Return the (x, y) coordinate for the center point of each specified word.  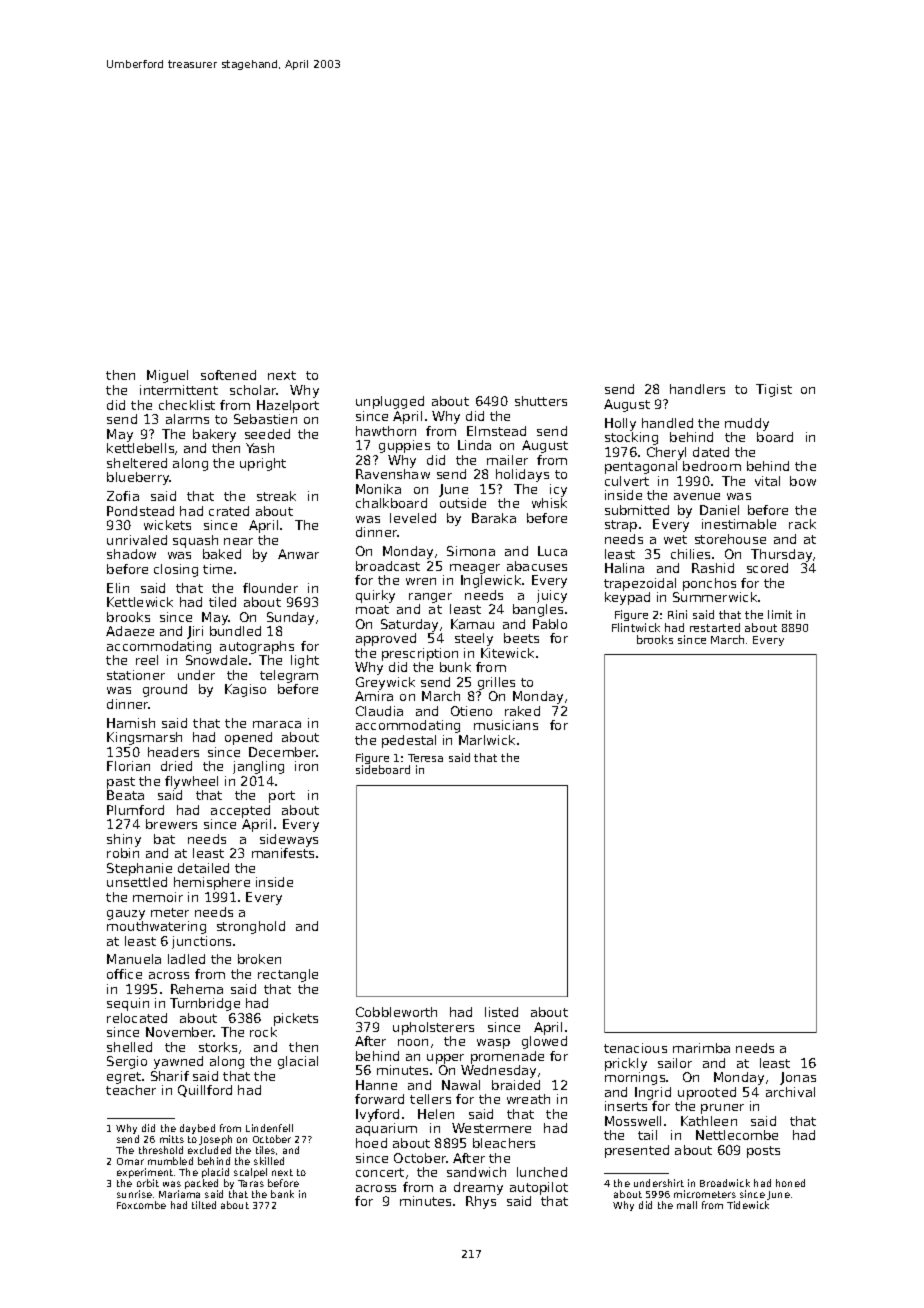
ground (165, 690)
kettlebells (140, 448)
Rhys (481, 1202)
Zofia (123, 496)
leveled (413, 518)
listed (501, 1012)
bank (282, 1194)
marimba (701, 1048)
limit (780, 614)
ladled (186, 959)
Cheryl (666, 453)
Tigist (774, 390)
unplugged (390, 402)
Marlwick (487, 740)
